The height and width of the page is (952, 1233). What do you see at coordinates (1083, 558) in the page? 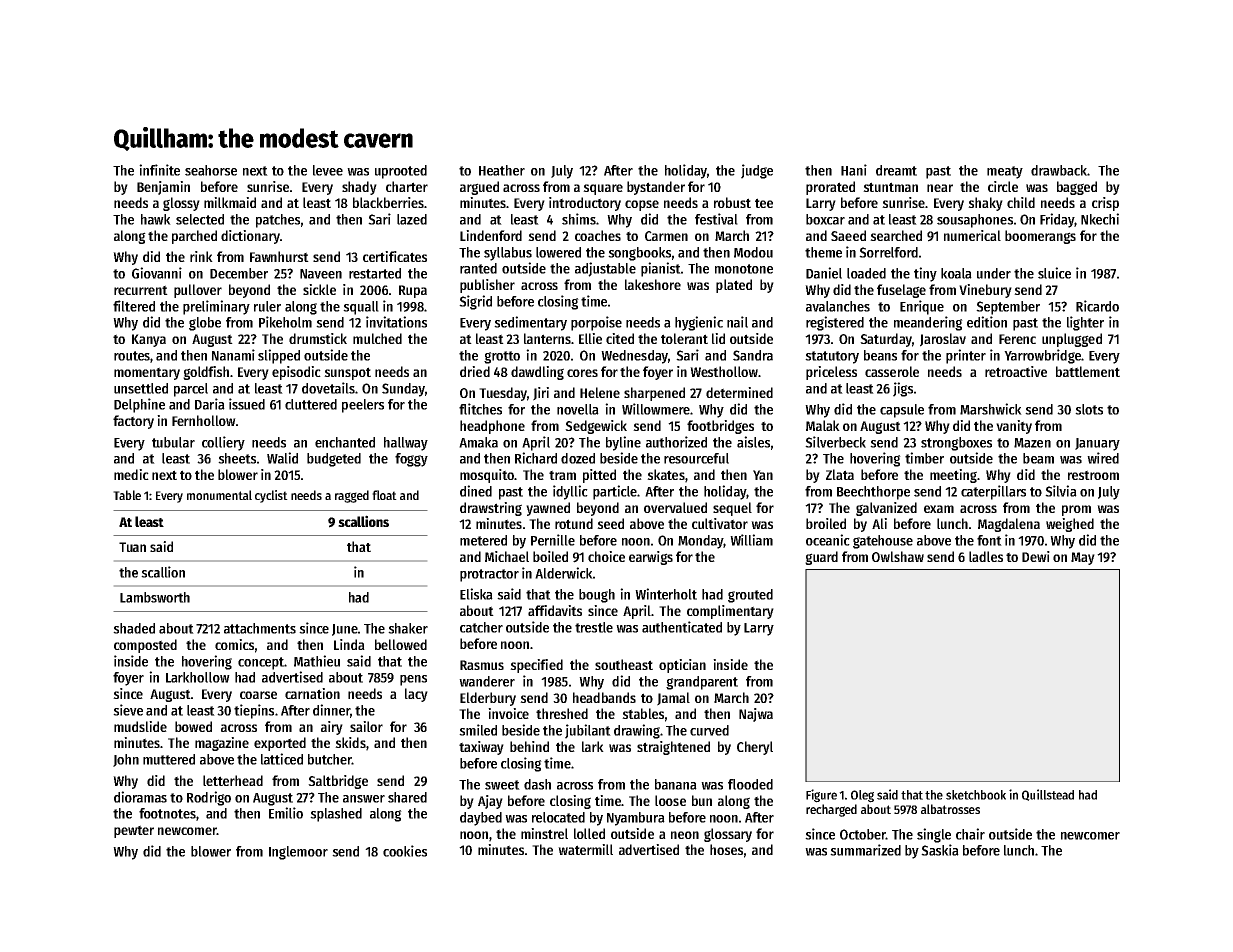
I see `May` at bounding box center [1083, 558].
